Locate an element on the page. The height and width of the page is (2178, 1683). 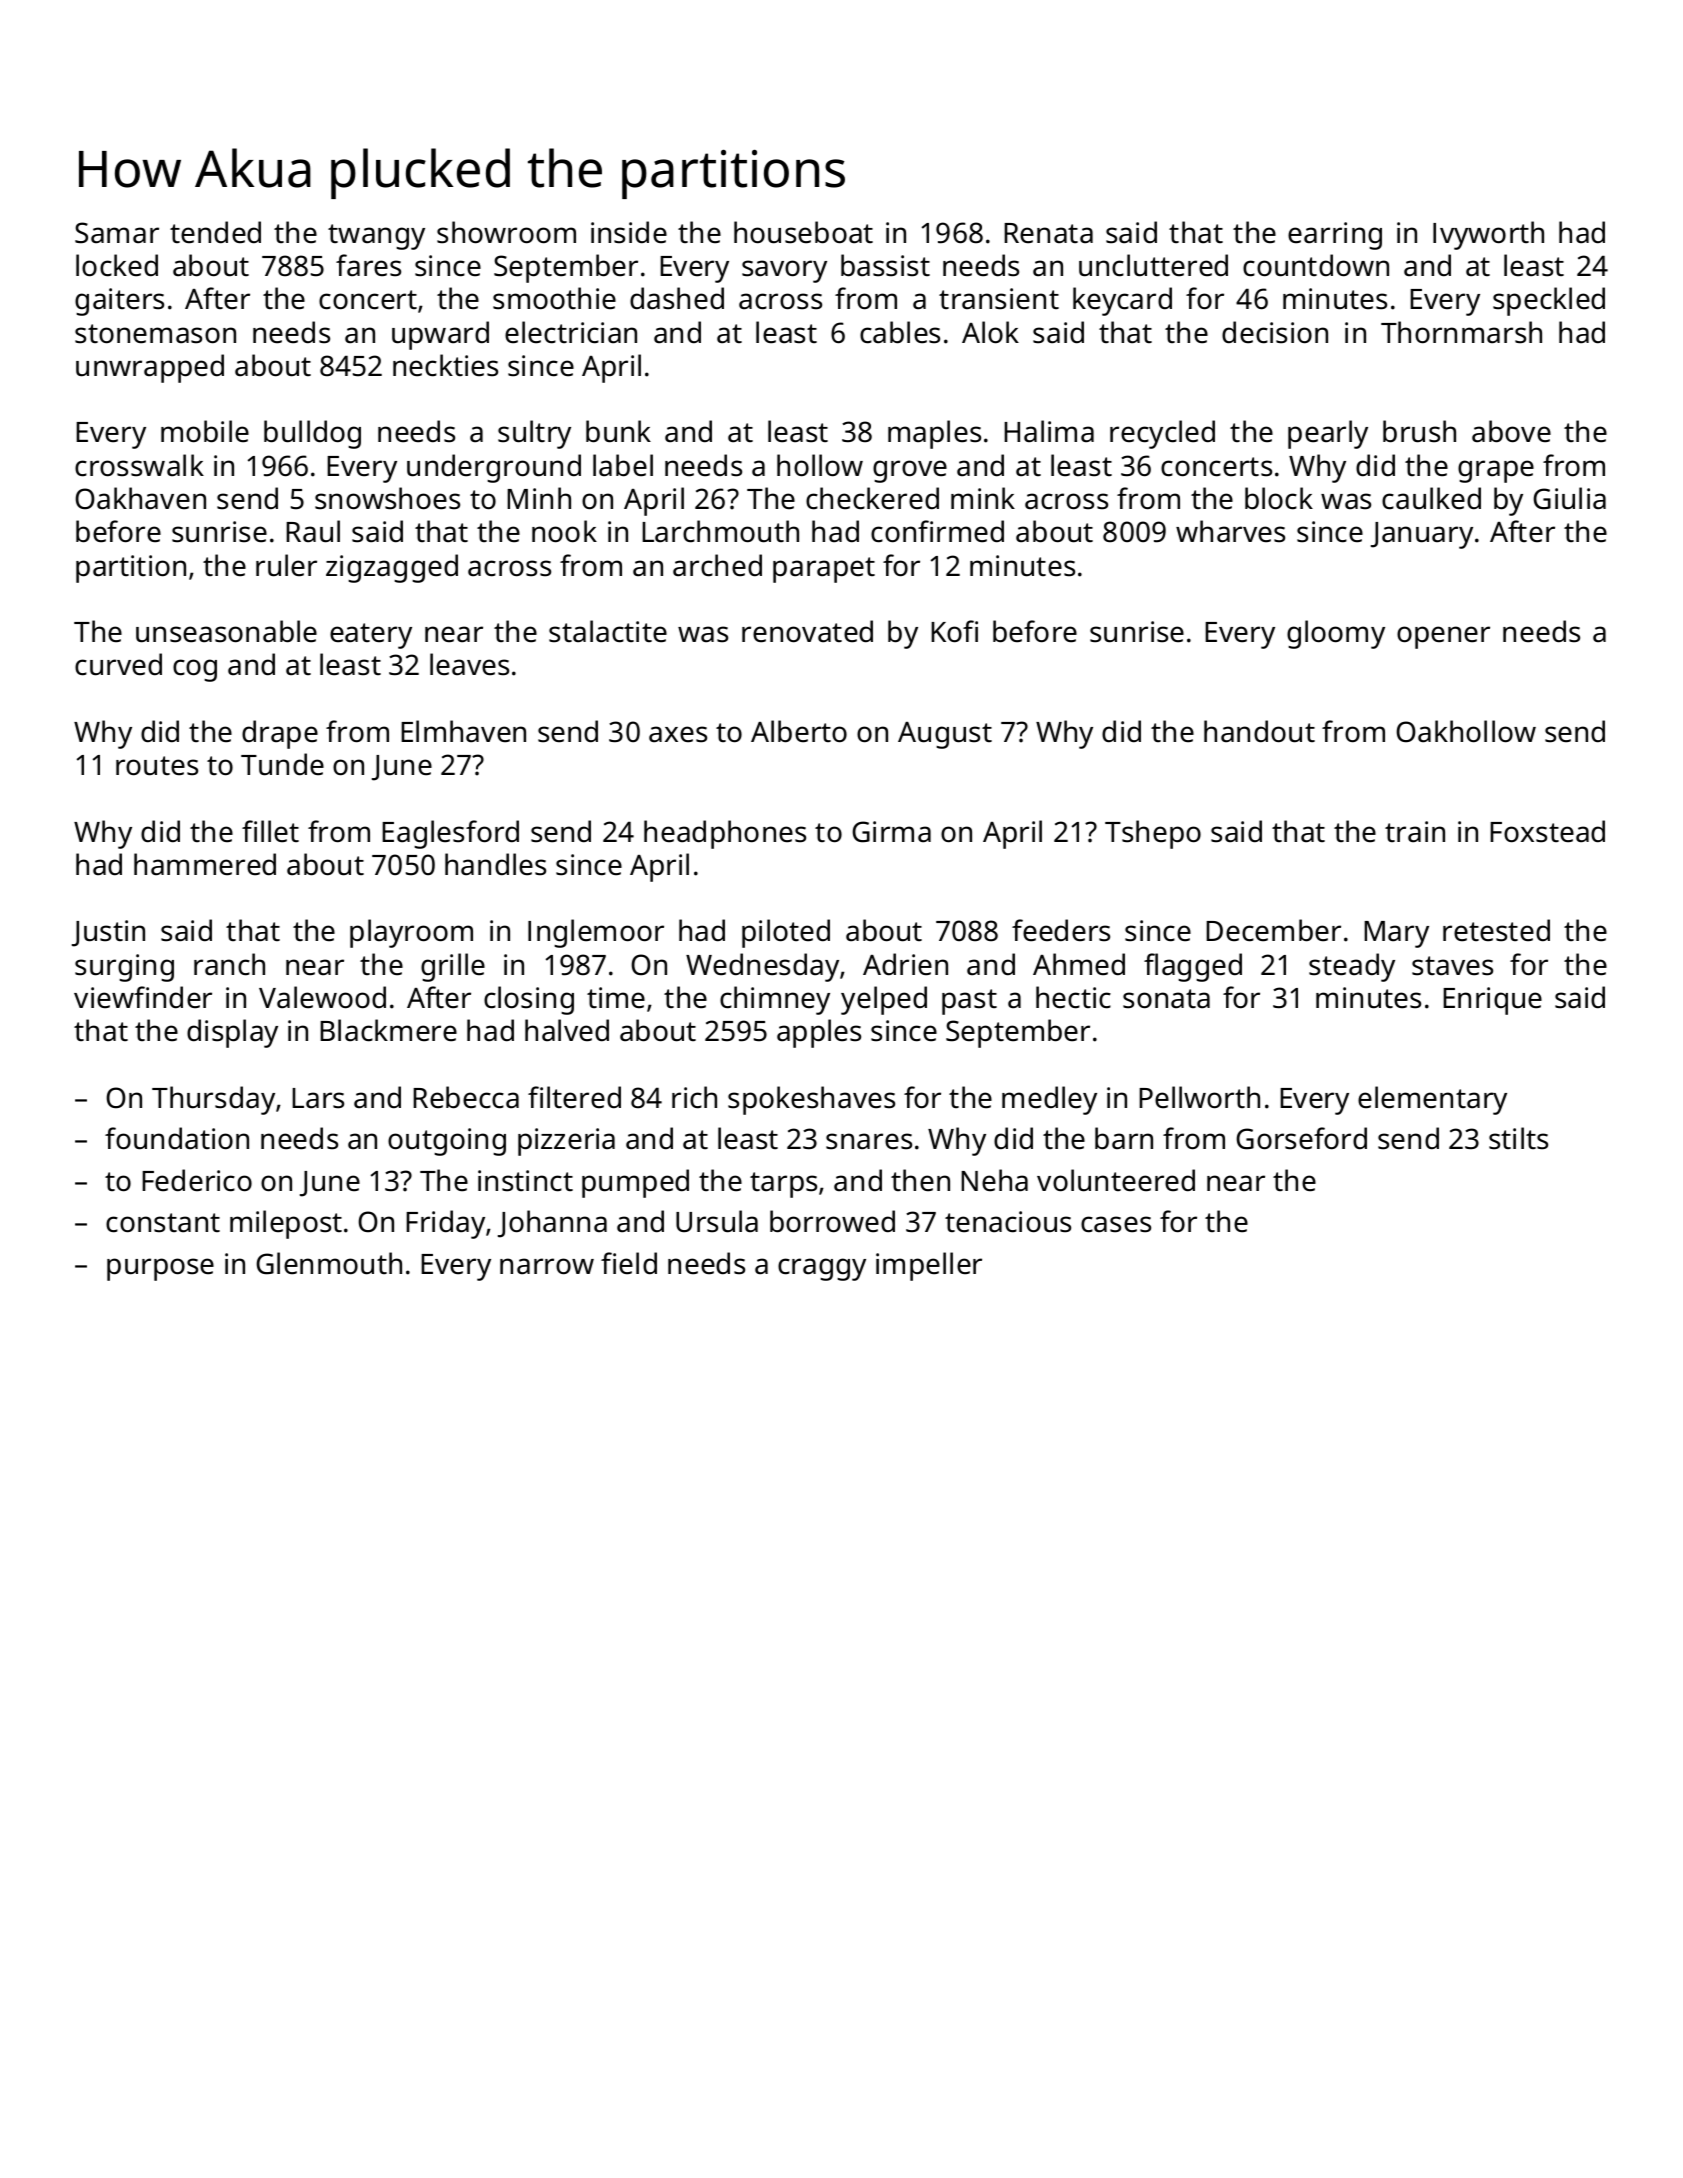
Ivyworth is located at coordinates (1488, 235).
